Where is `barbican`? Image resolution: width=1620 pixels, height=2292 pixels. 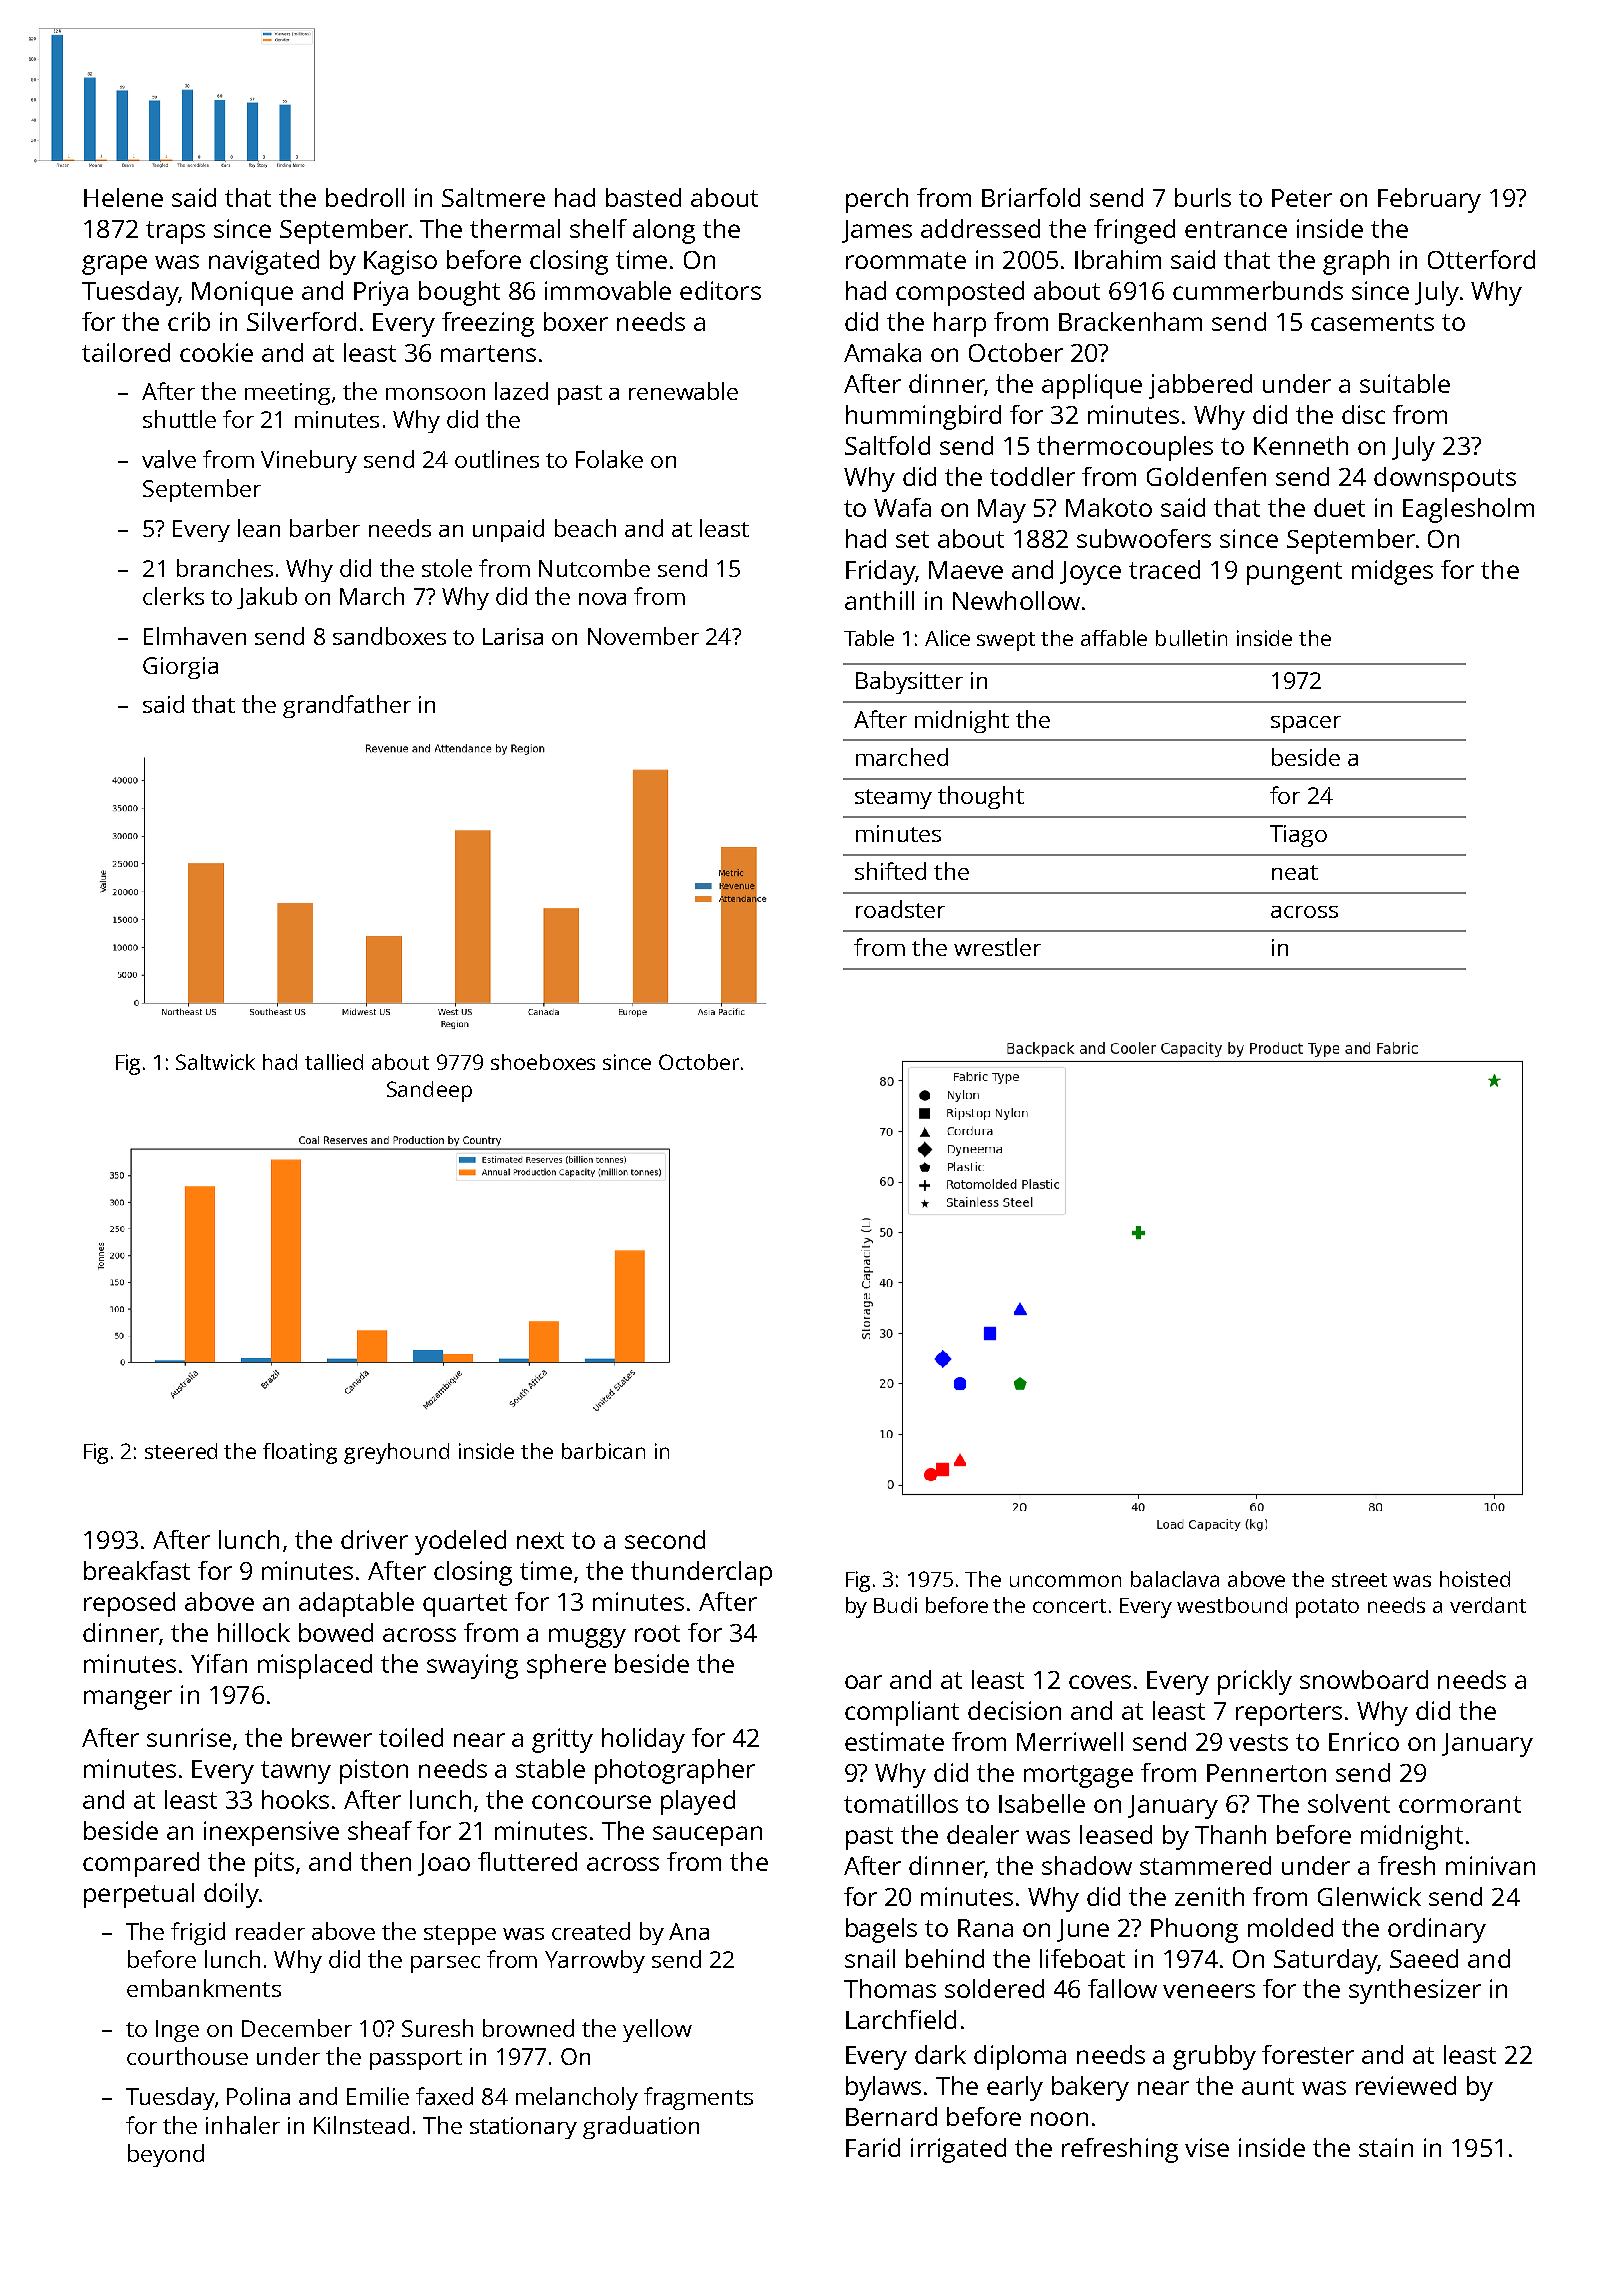 barbican is located at coordinates (603, 1451).
